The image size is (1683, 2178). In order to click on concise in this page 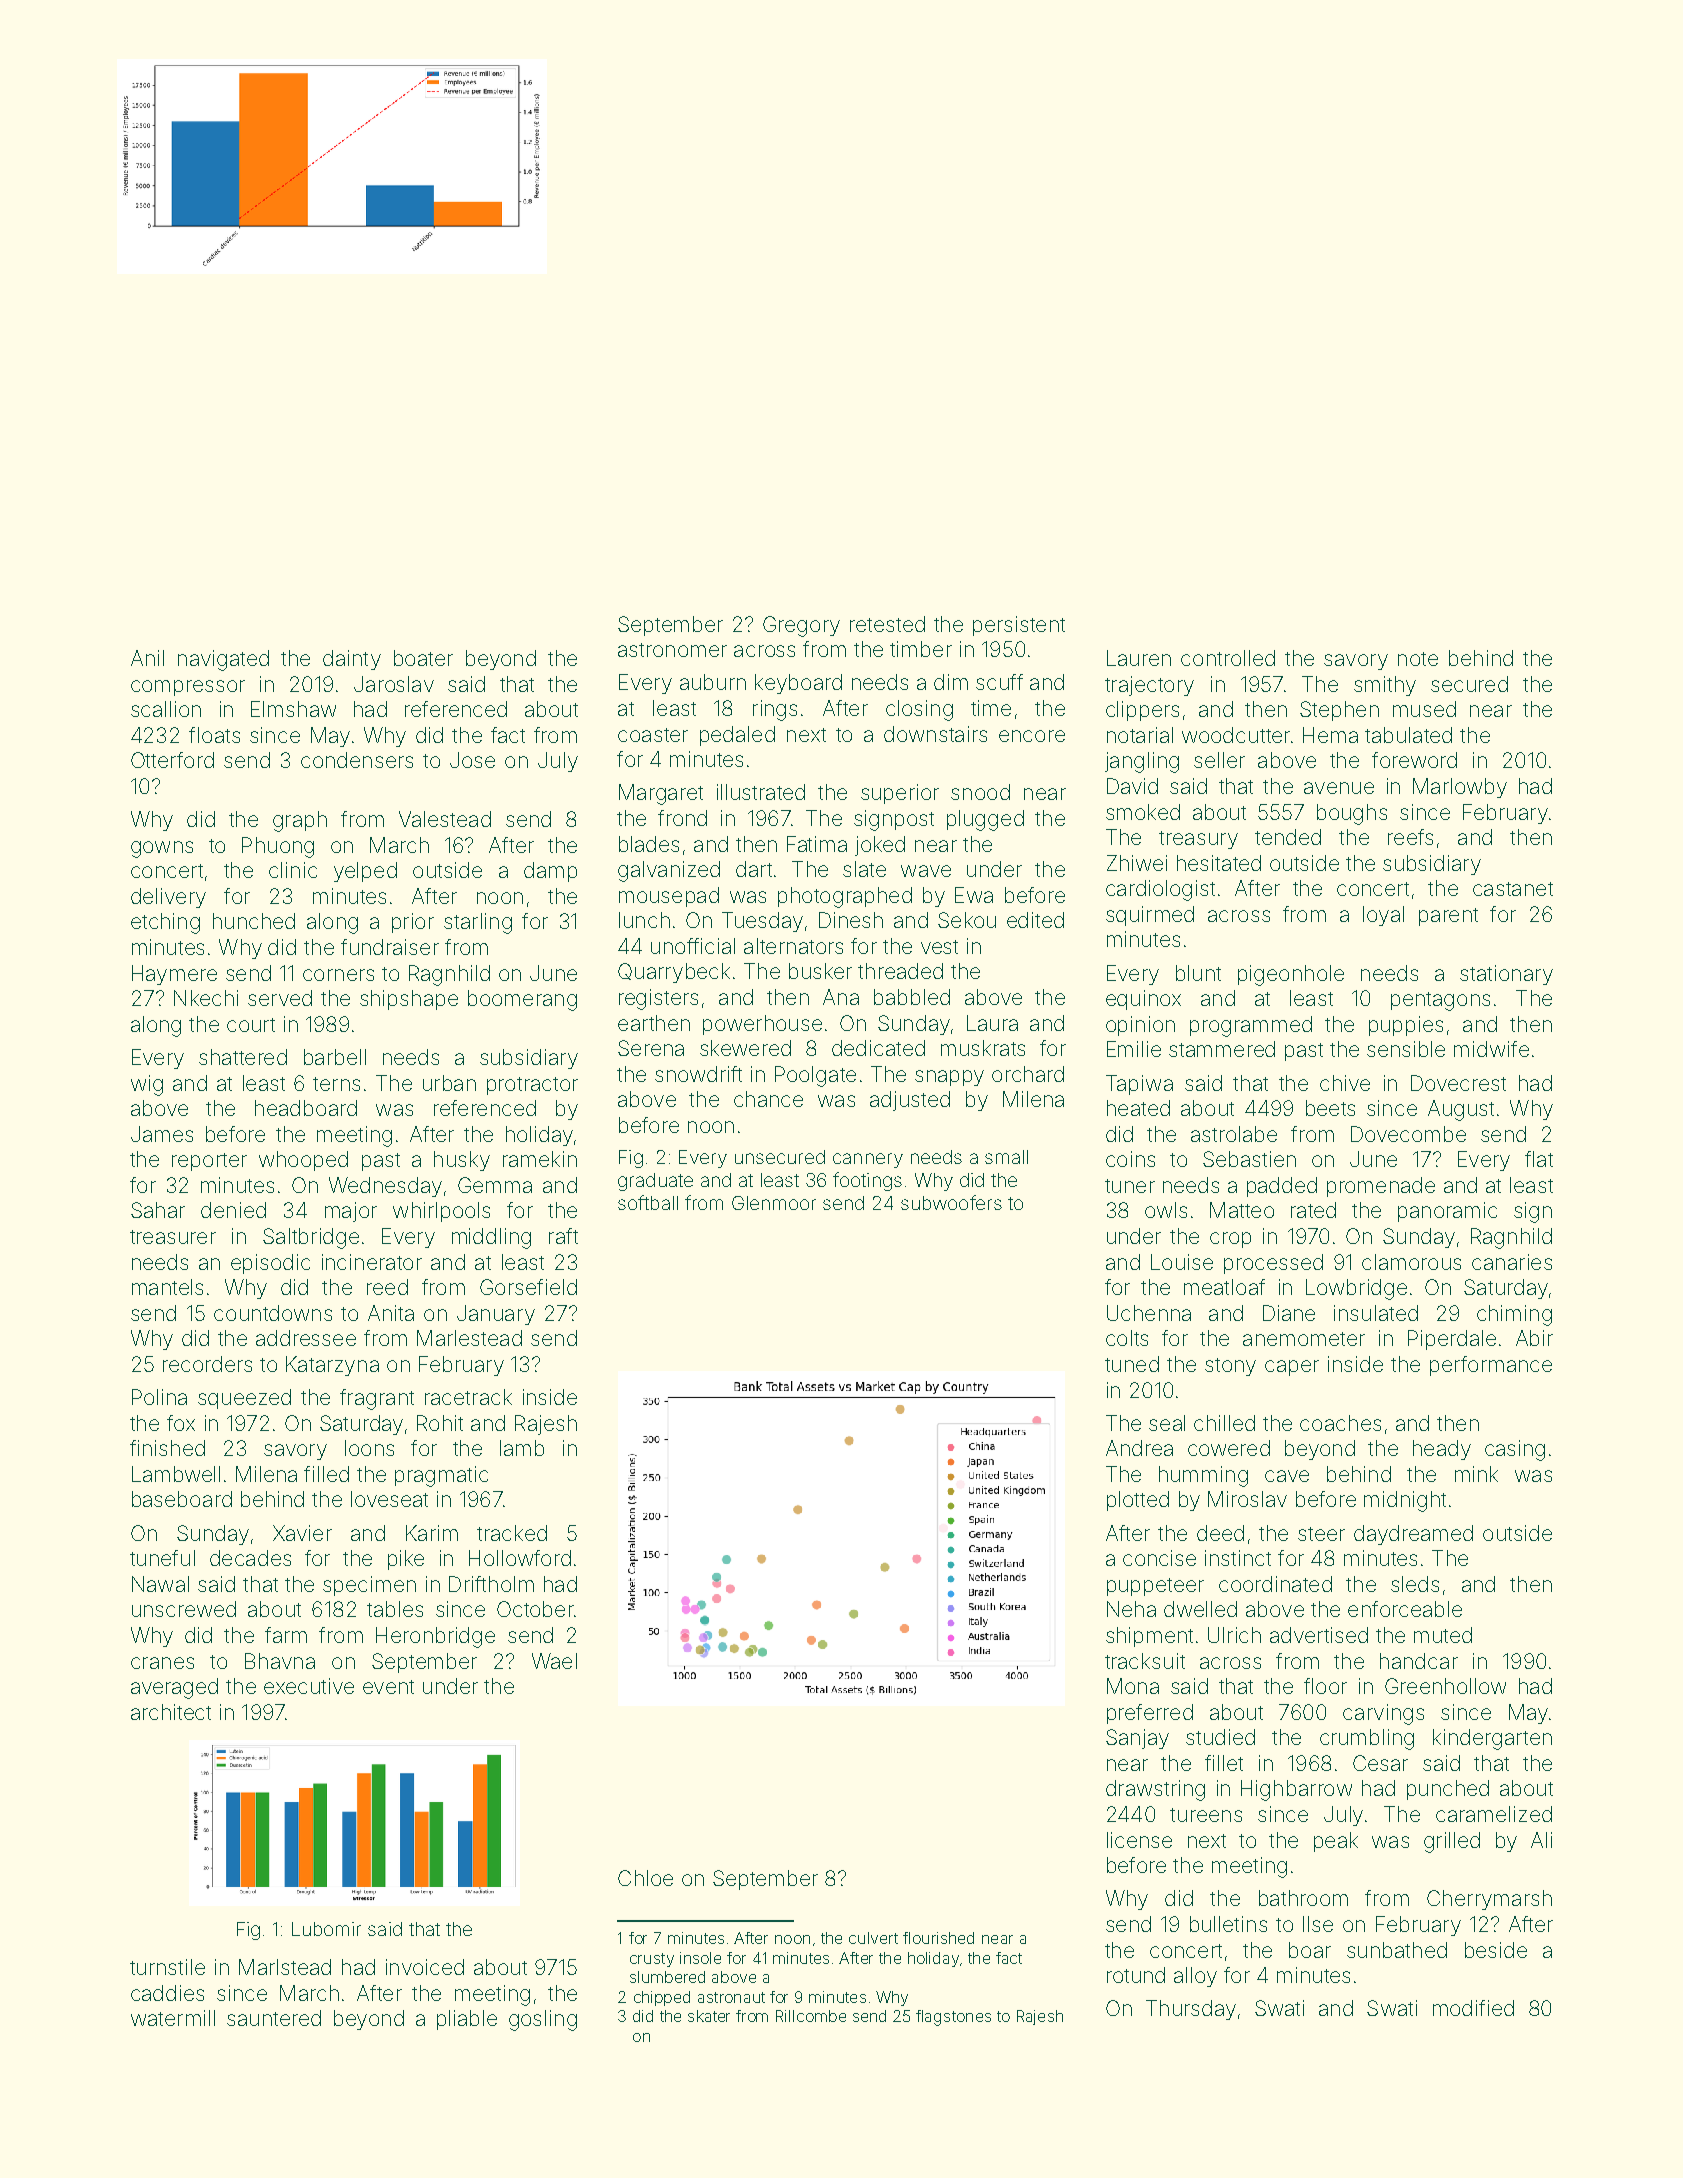, I will do `click(1159, 1558)`.
